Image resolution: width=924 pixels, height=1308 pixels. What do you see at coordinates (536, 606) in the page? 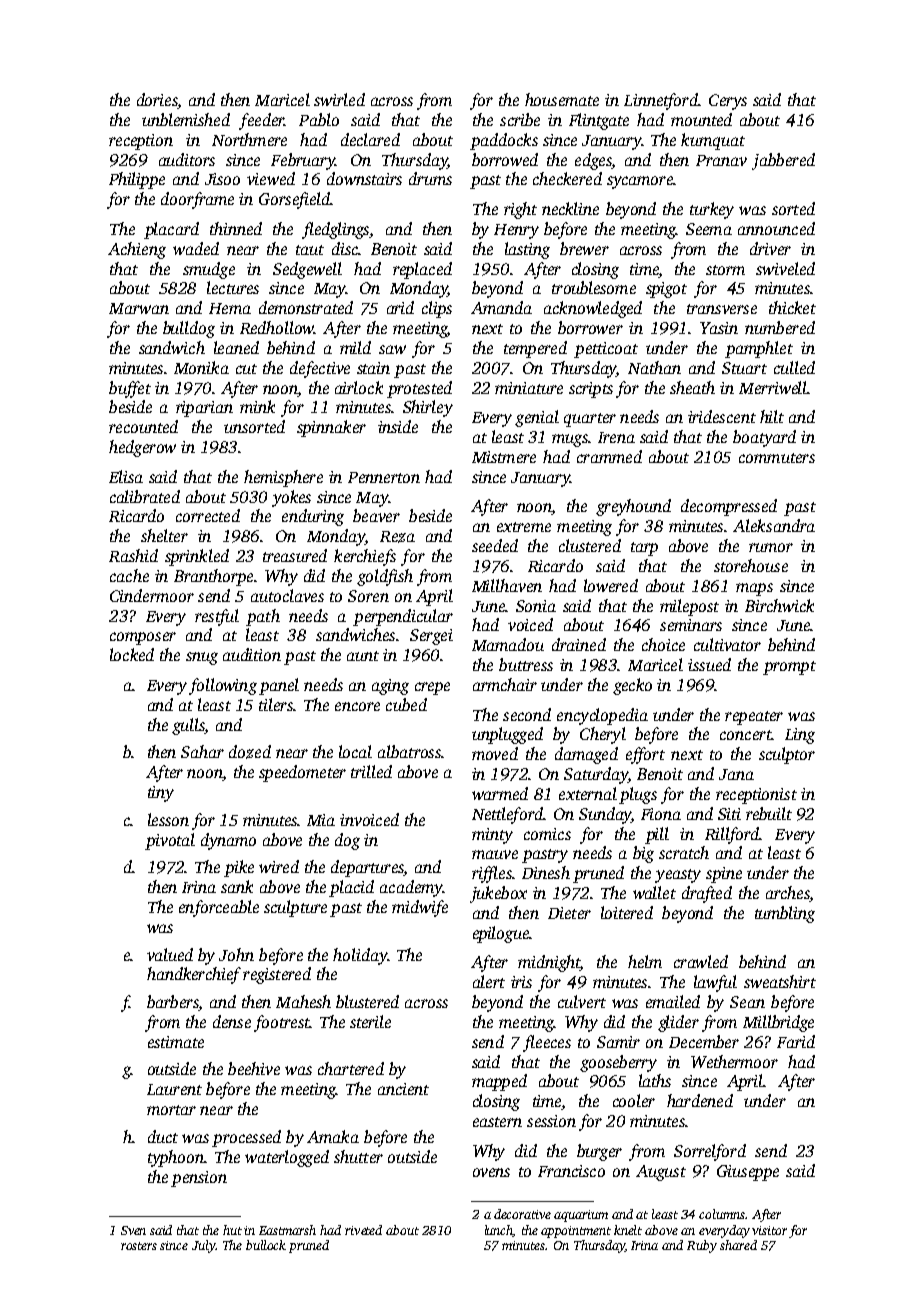
I see `Sonia` at bounding box center [536, 606].
